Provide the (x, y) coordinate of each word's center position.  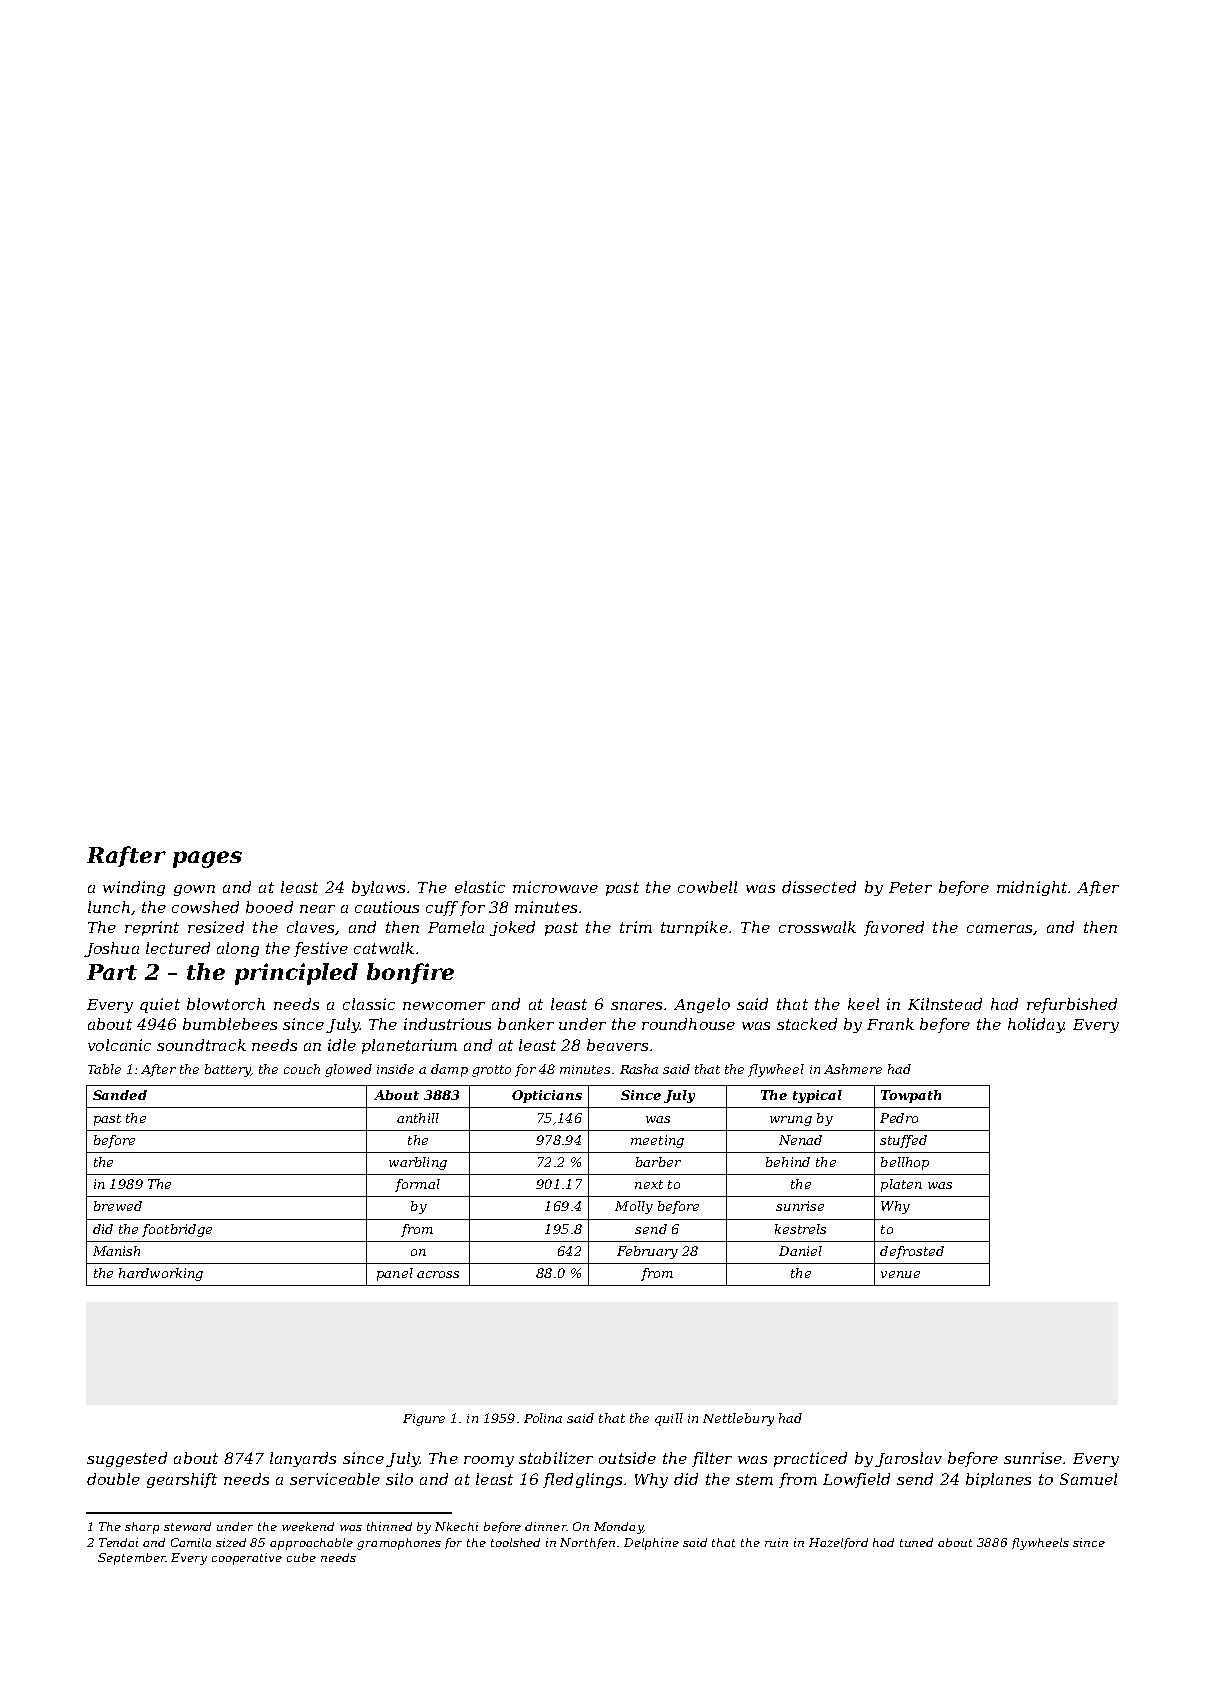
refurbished (1072, 1005)
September (132, 1559)
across (438, 1274)
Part (112, 972)
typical (817, 1096)
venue (900, 1274)
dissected (819, 887)
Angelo (702, 1005)
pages (207, 859)
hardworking (161, 1274)
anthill (418, 1118)
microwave (555, 887)
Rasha (639, 1069)
